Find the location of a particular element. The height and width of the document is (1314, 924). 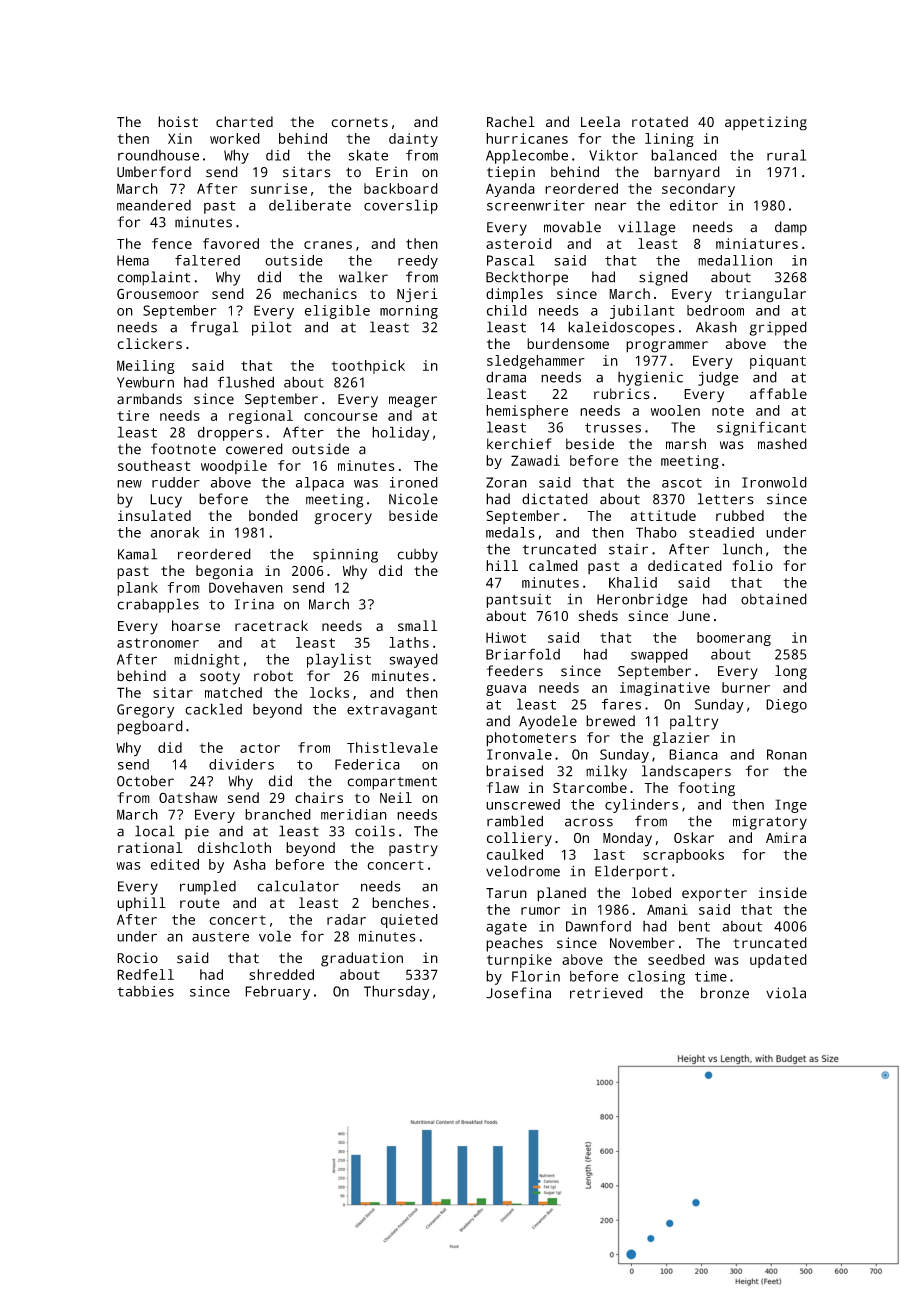

hoist is located at coordinates (178, 122).
